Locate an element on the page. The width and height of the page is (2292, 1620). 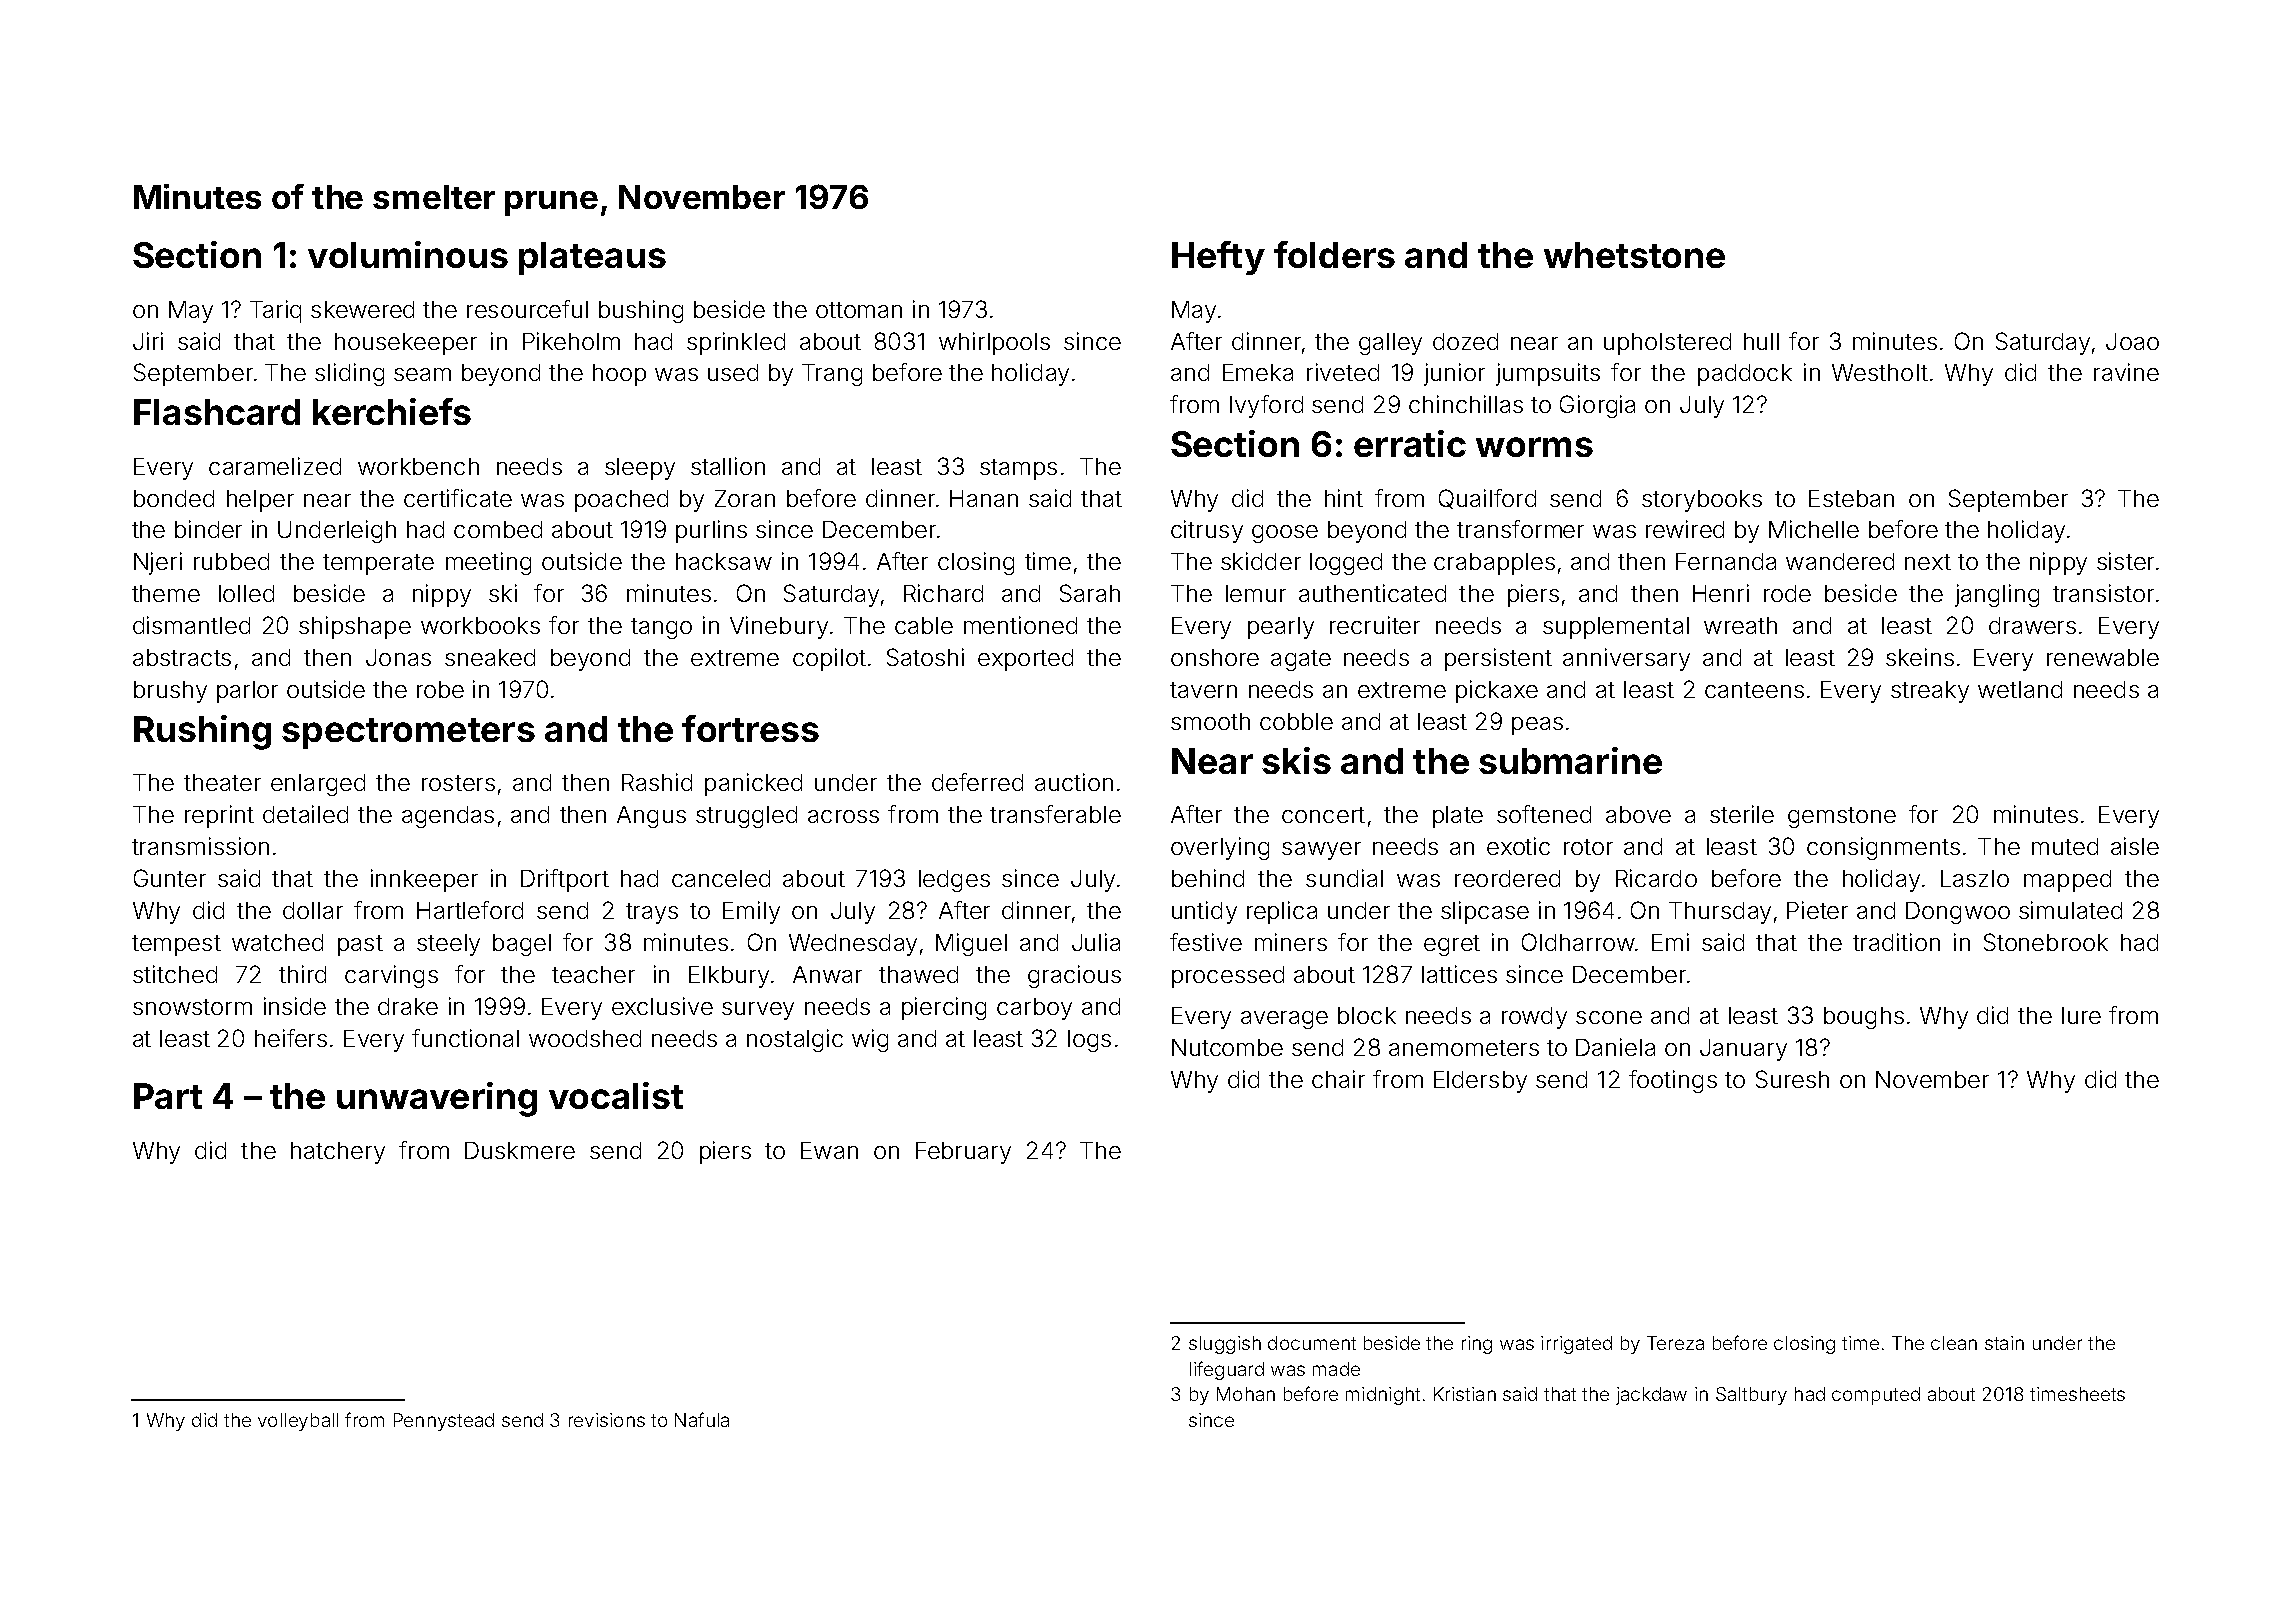
midnight is located at coordinates (1383, 1396).
